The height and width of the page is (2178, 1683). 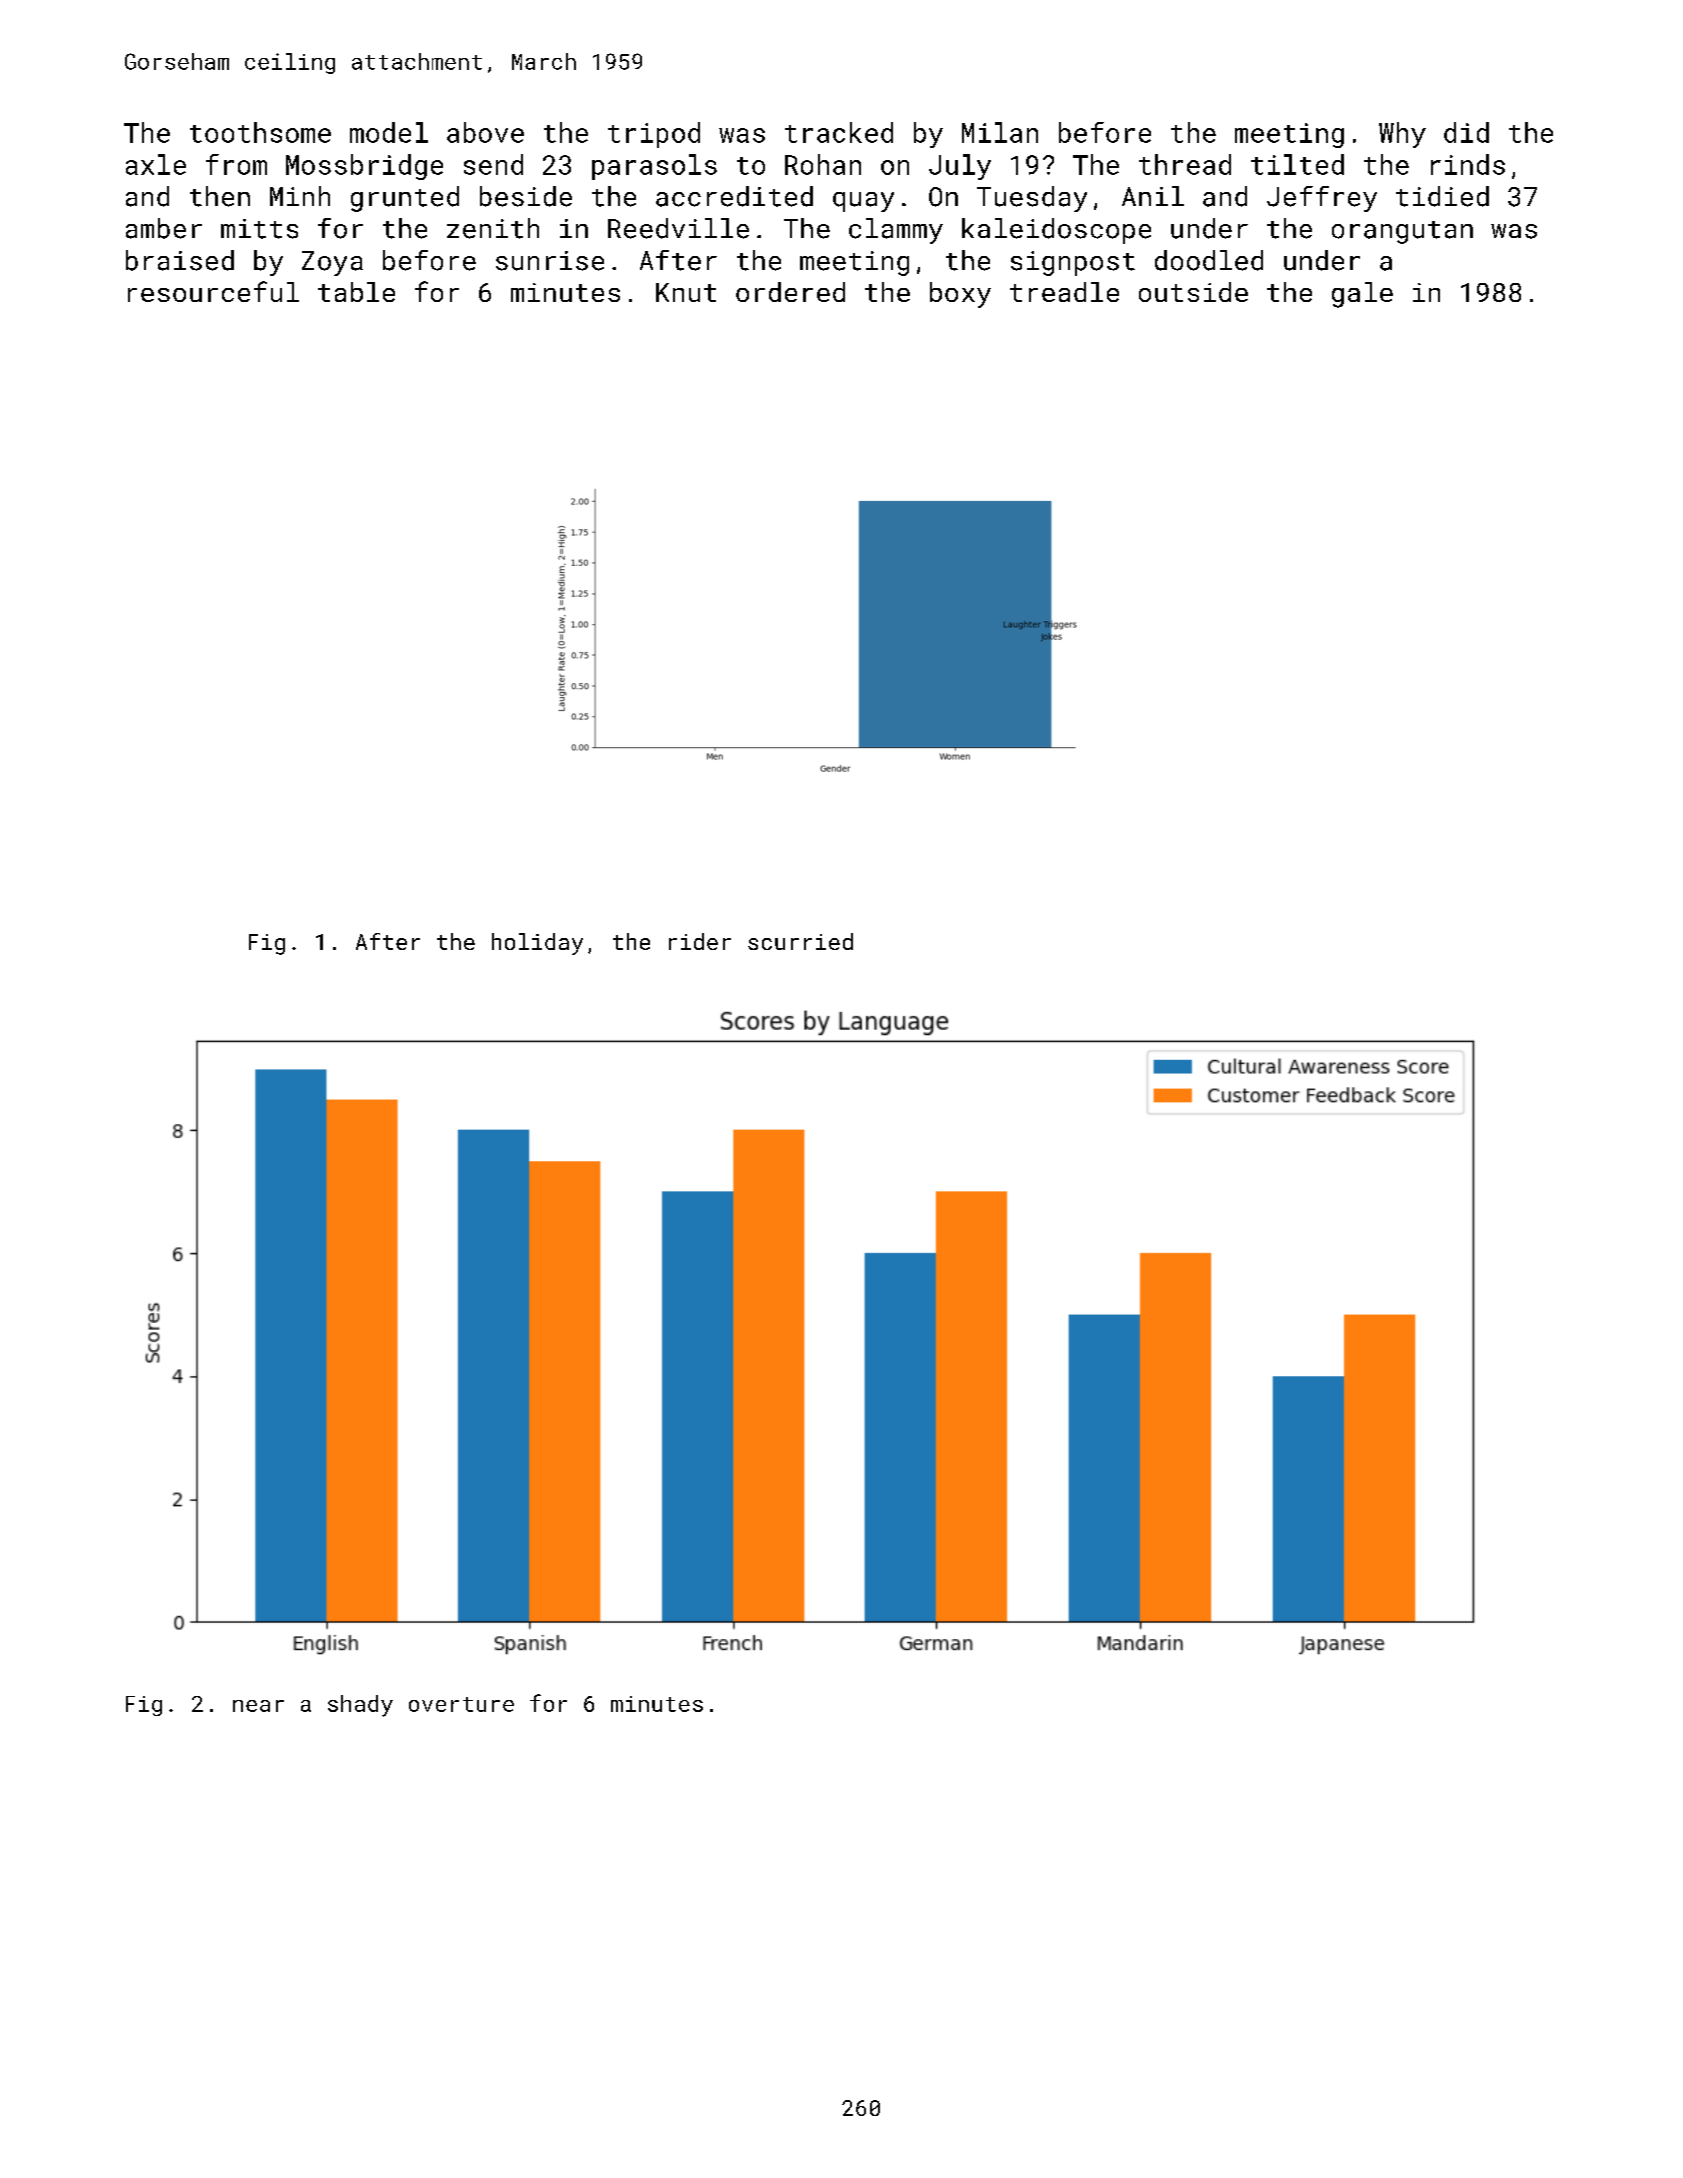 What do you see at coordinates (700, 941) in the page?
I see `rider` at bounding box center [700, 941].
